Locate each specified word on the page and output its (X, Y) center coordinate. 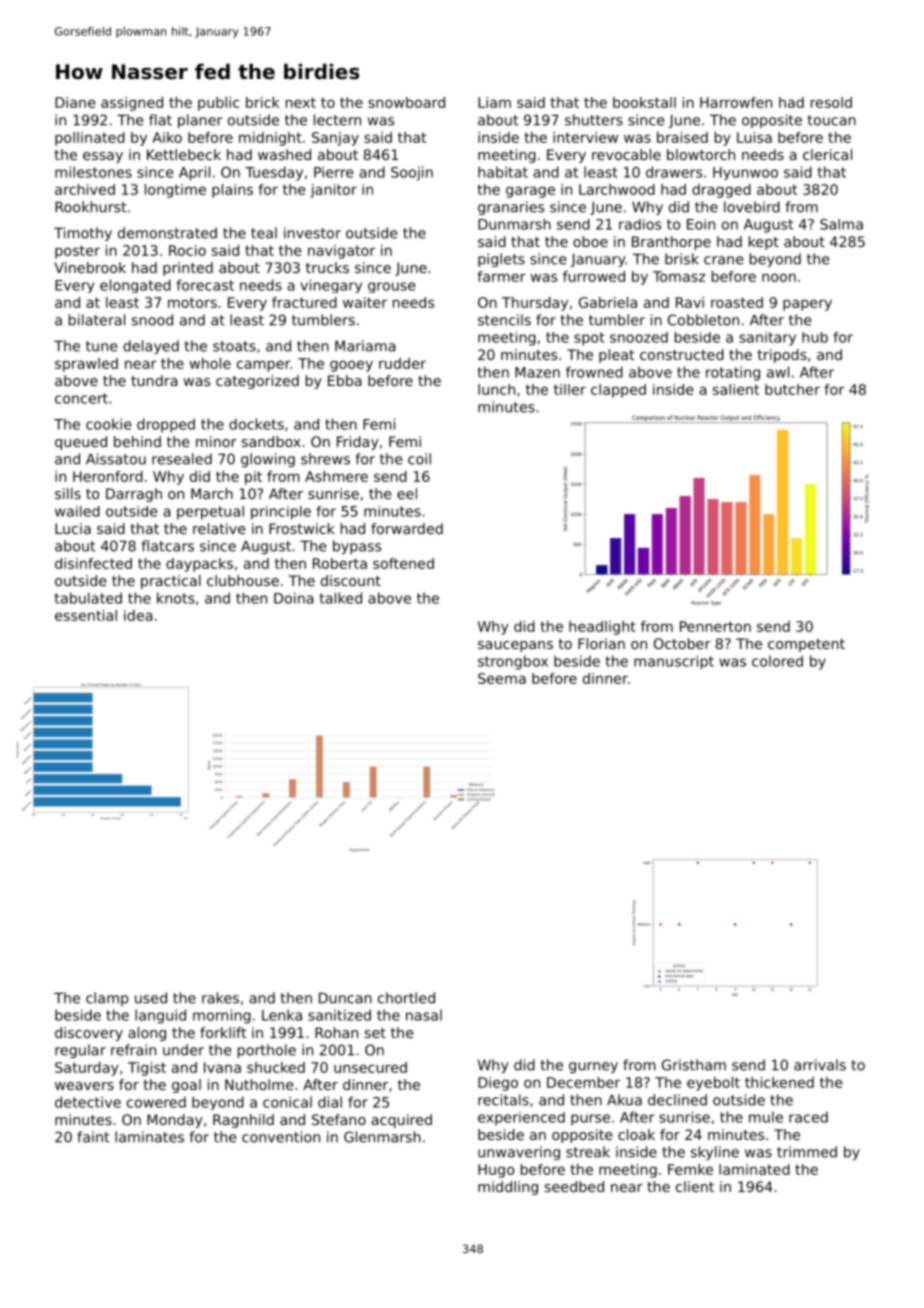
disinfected (93, 563)
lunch (496, 389)
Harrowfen (736, 102)
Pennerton (715, 626)
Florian (601, 643)
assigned (132, 104)
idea (138, 615)
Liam (494, 102)
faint (93, 1137)
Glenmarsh (382, 1137)
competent (806, 645)
